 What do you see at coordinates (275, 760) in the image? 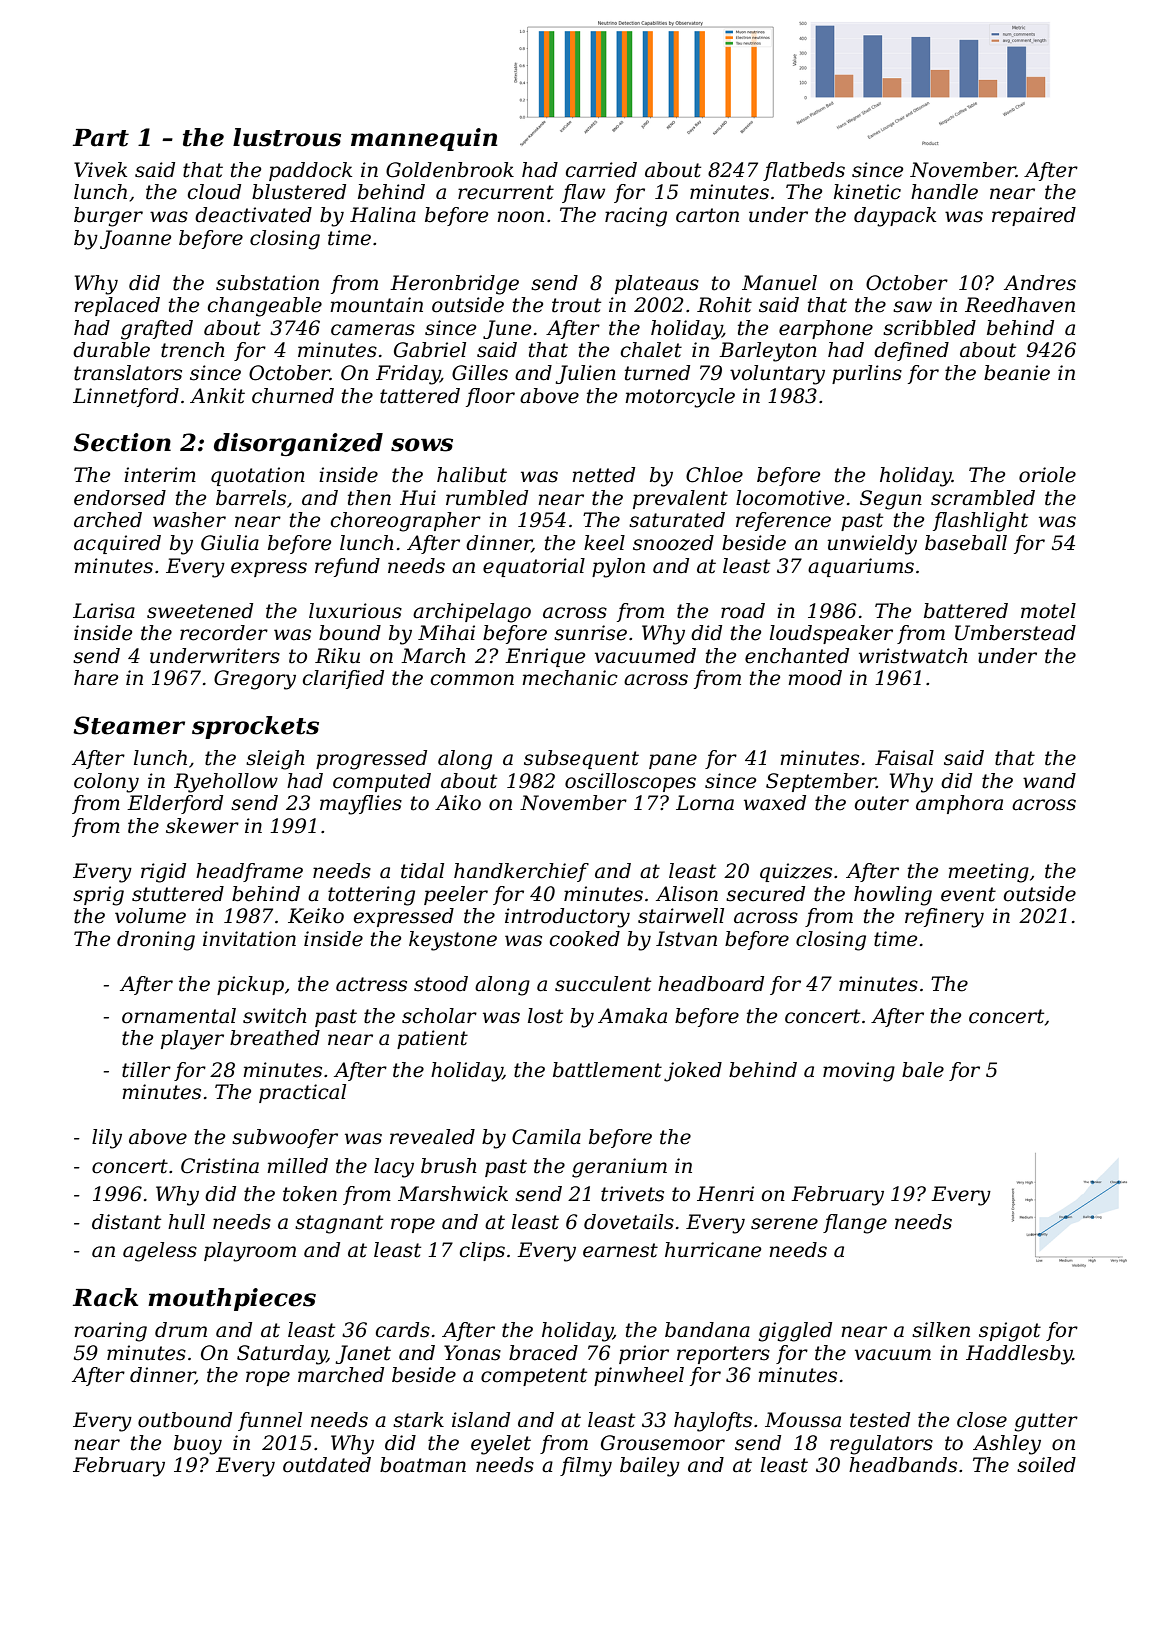
I see `sleigh` at bounding box center [275, 760].
